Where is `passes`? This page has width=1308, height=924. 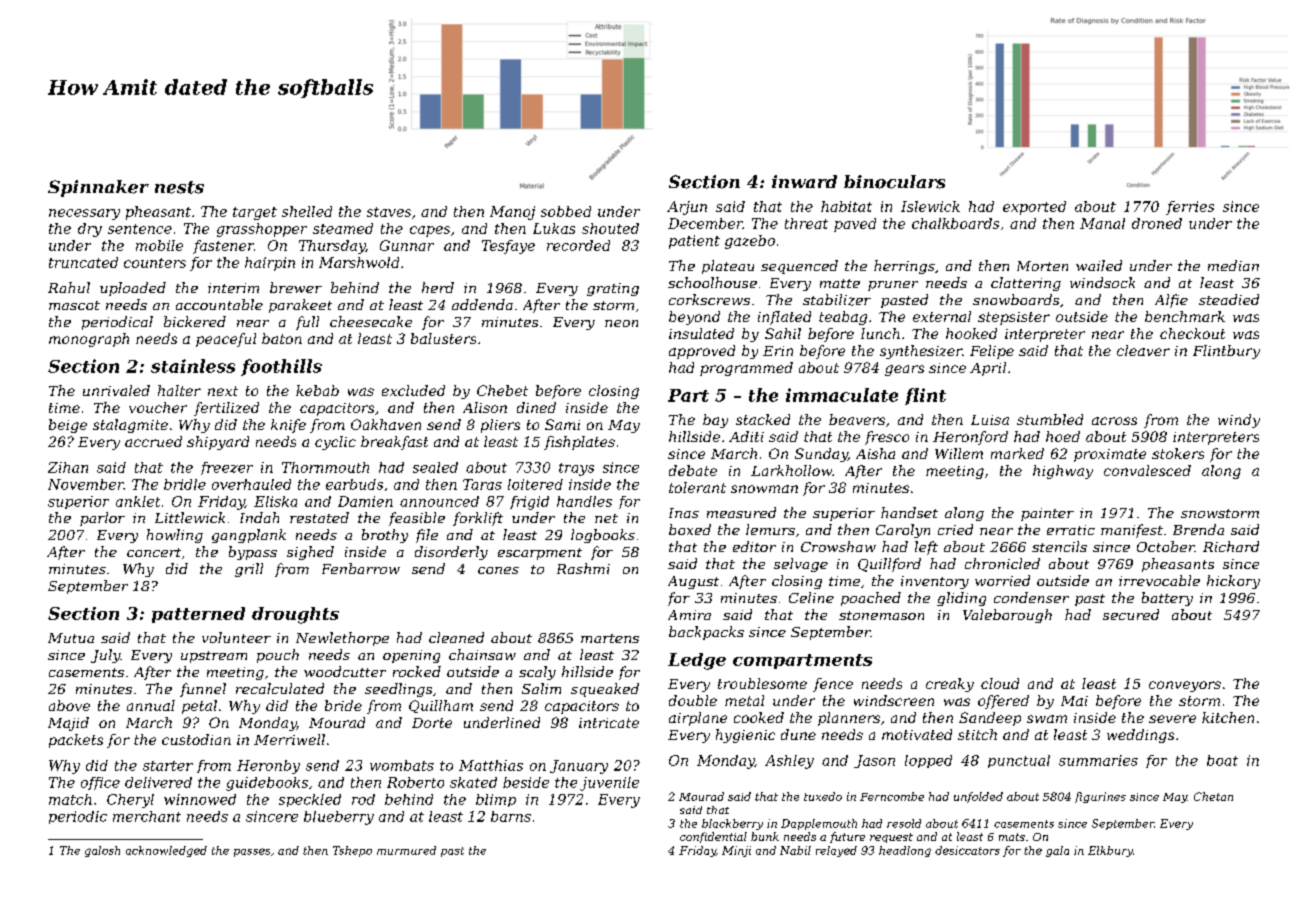 passes is located at coordinates (252, 852).
